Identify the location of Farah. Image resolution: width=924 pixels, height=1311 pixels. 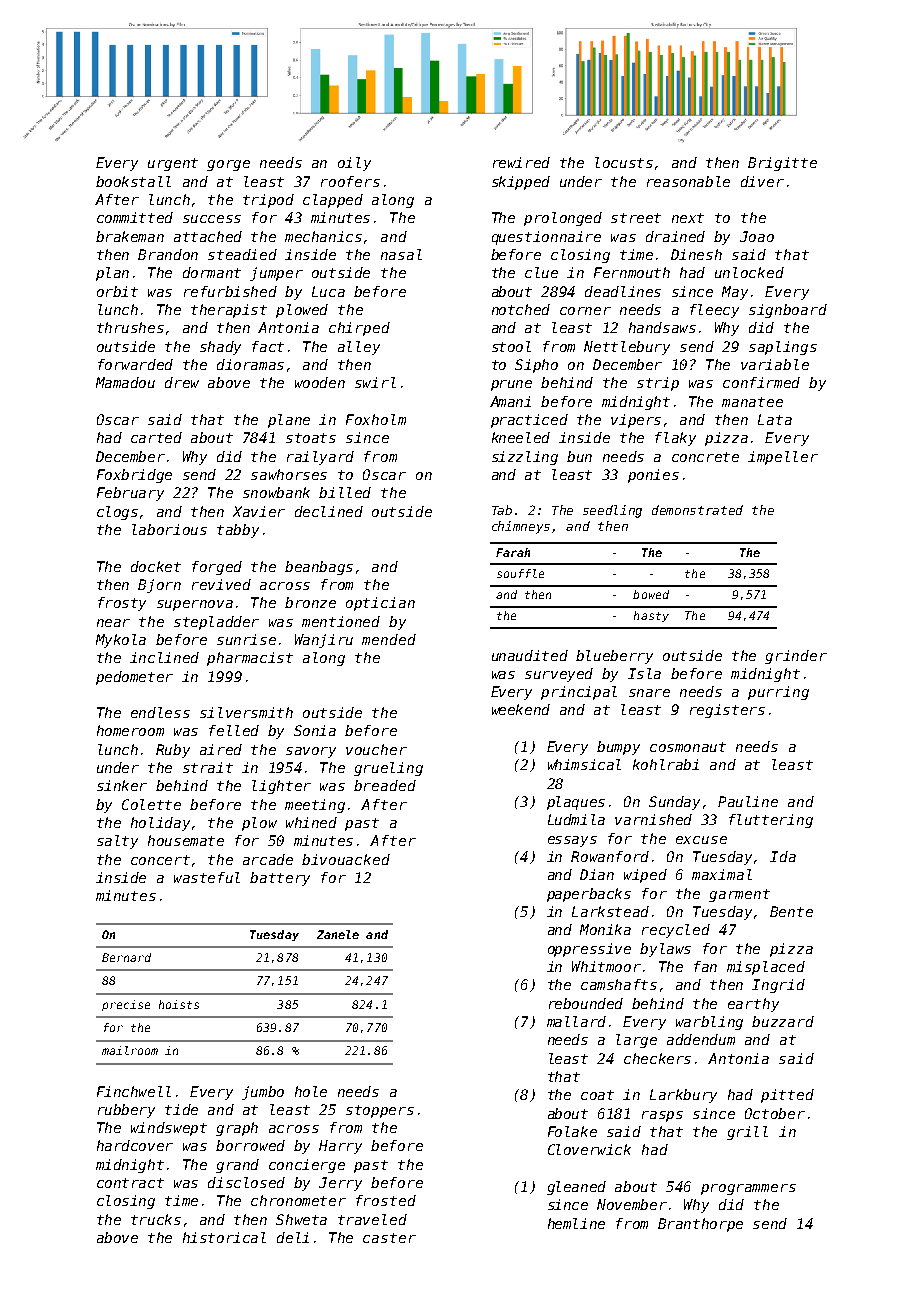
(513, 552).
